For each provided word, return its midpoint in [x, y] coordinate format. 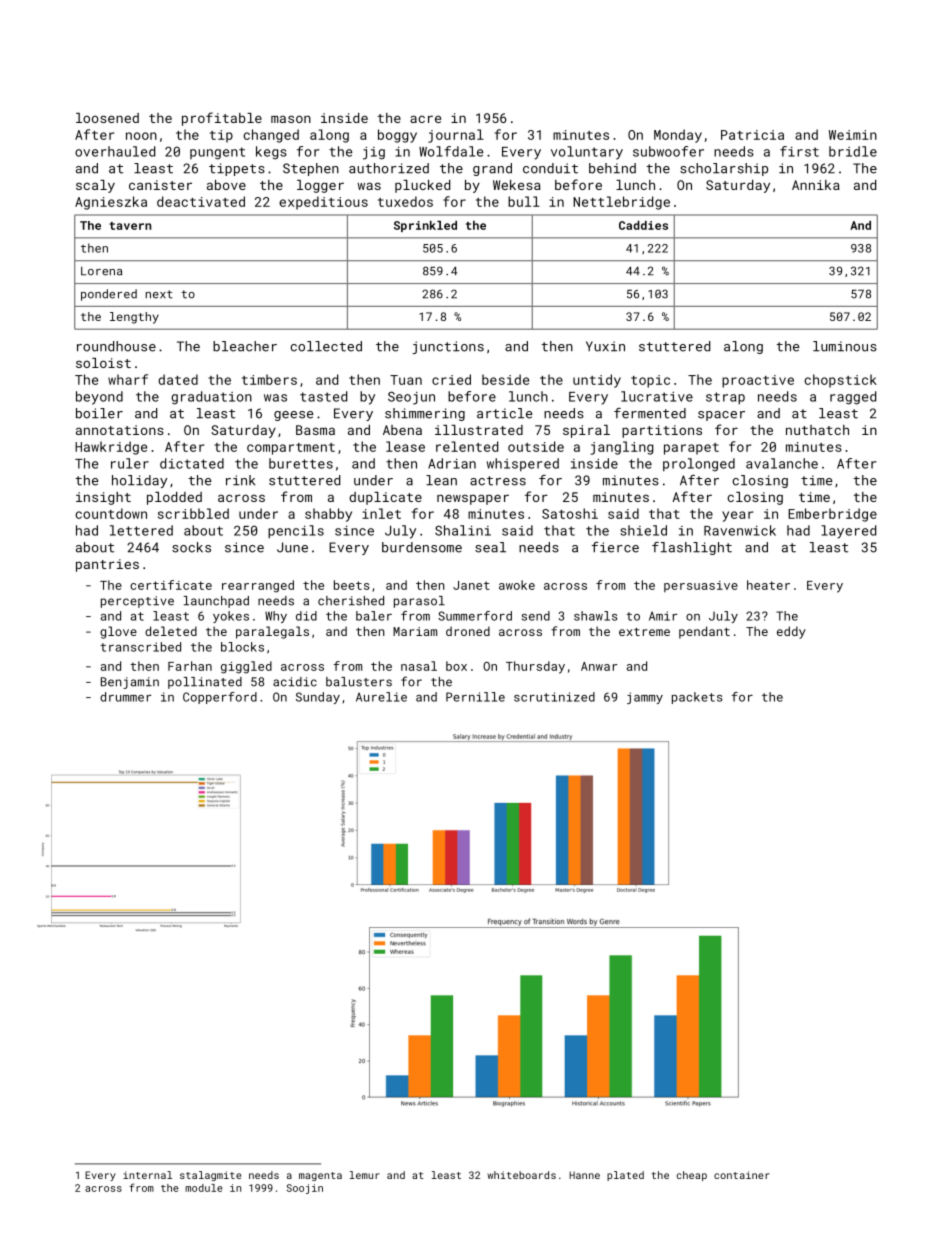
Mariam [415, 631]
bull [524, 201]
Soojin [305, 1189]
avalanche [782, 463]
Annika [816, 185]
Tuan [406, 380]
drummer [125, 697]
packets [697, 698]
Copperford [220, 698]
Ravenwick [740, 530]
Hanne [584, 1175]
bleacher [245, 346]
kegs [271, 153]
